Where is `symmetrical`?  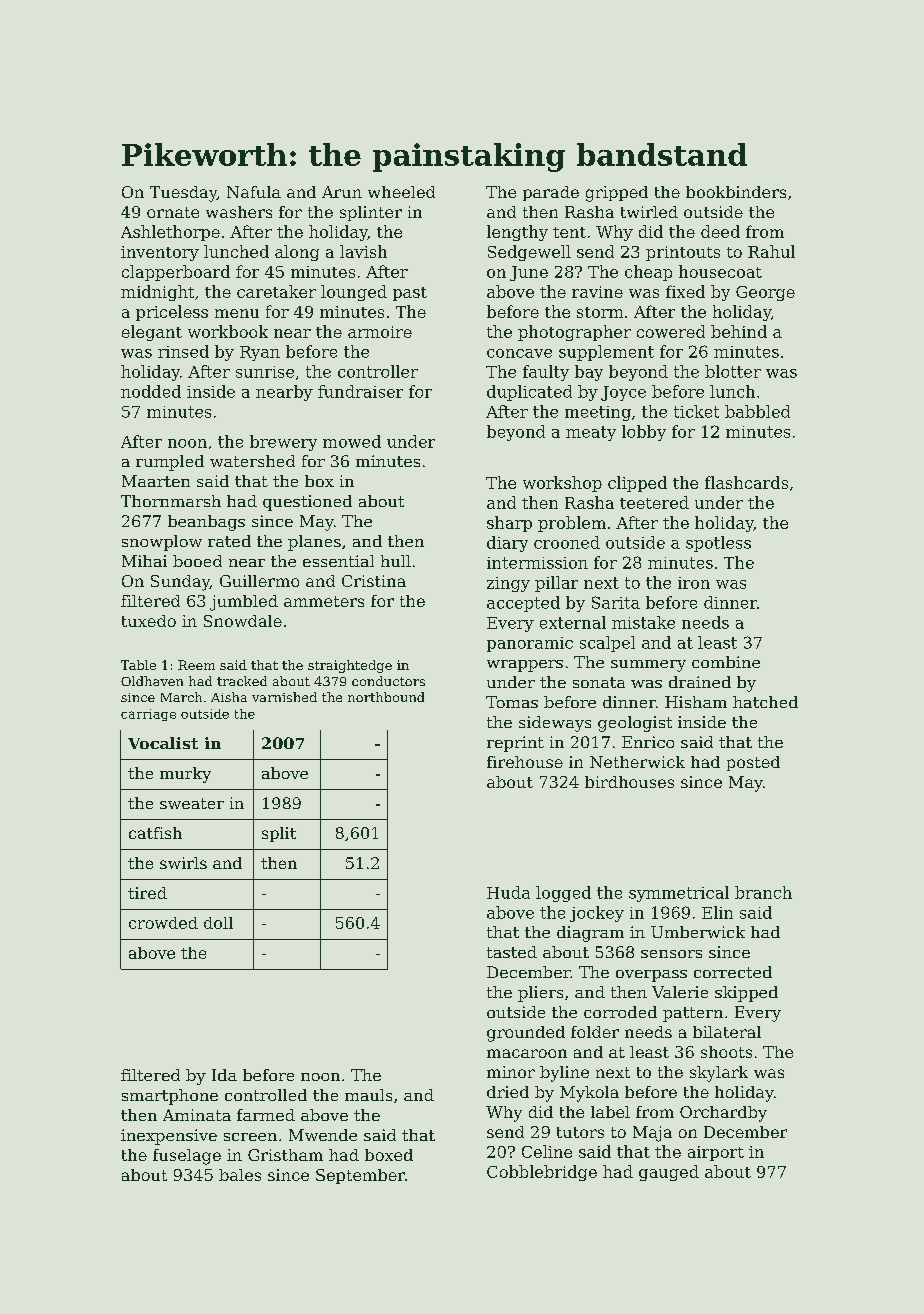
symmetrical is located at coordinates (679, 894).
